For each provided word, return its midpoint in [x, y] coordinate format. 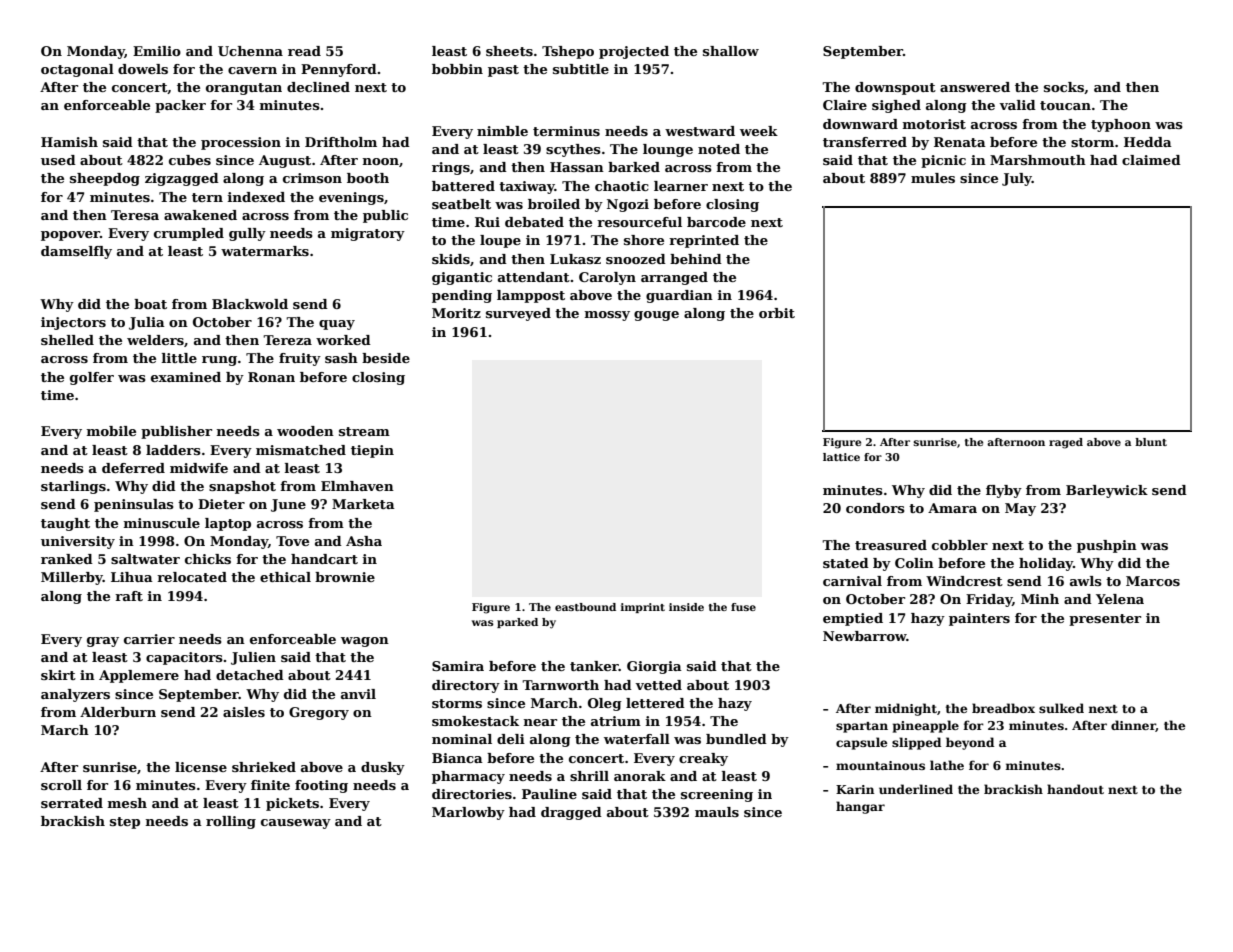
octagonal [77, 70]
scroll [61, 785]
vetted [658, 685]
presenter [1105, 620]
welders [155, 340]
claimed [1151, 160]
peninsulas [134, 505]
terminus [566, 131]
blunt [1151, 442]
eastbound [585, 607]
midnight [906, 709]
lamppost [531, 296]
